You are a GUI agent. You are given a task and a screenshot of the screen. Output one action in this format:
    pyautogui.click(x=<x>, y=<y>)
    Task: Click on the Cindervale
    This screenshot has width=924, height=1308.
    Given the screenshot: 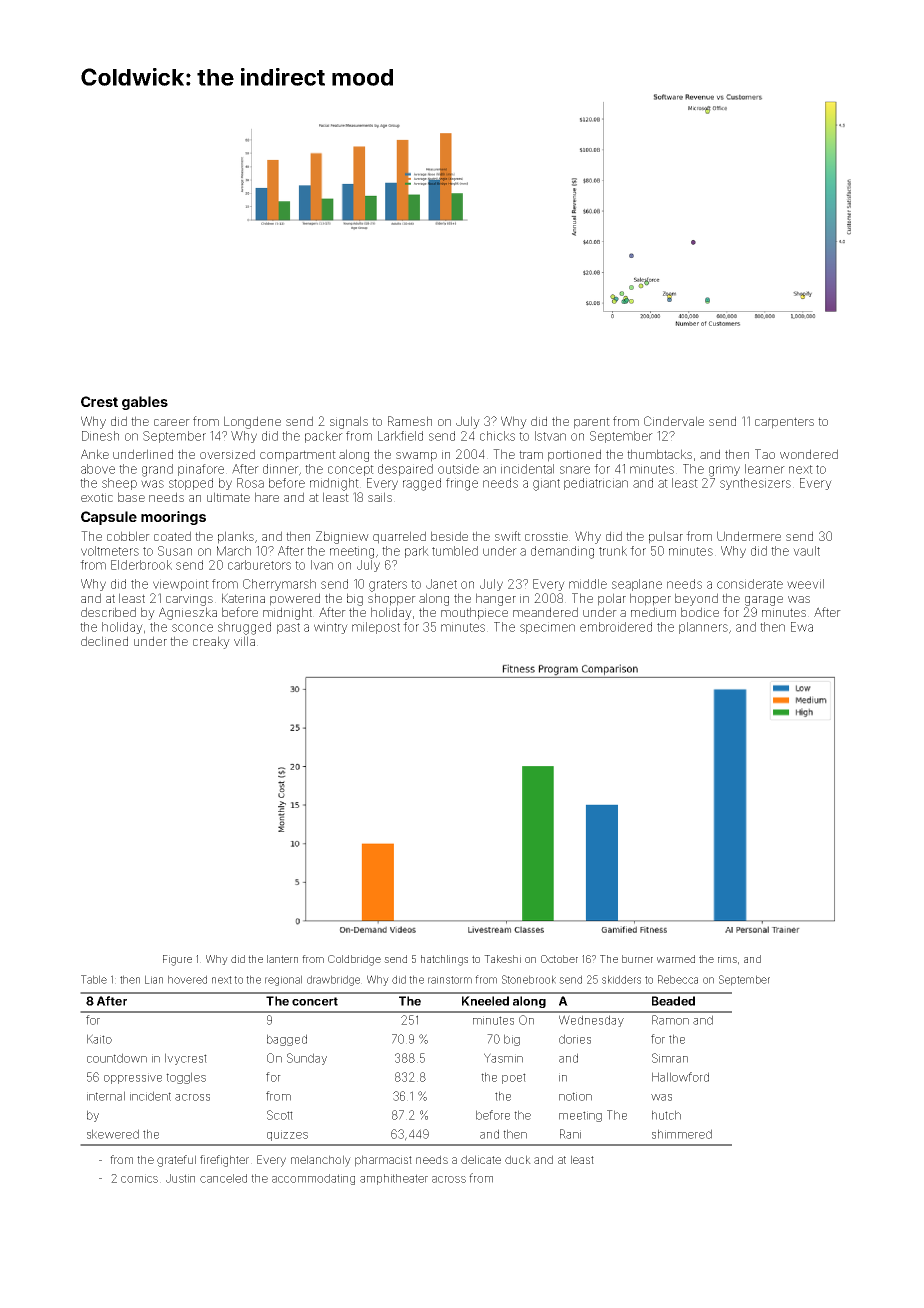 What is the action you would take?
    pyautogui.click(x=674, y=421)
